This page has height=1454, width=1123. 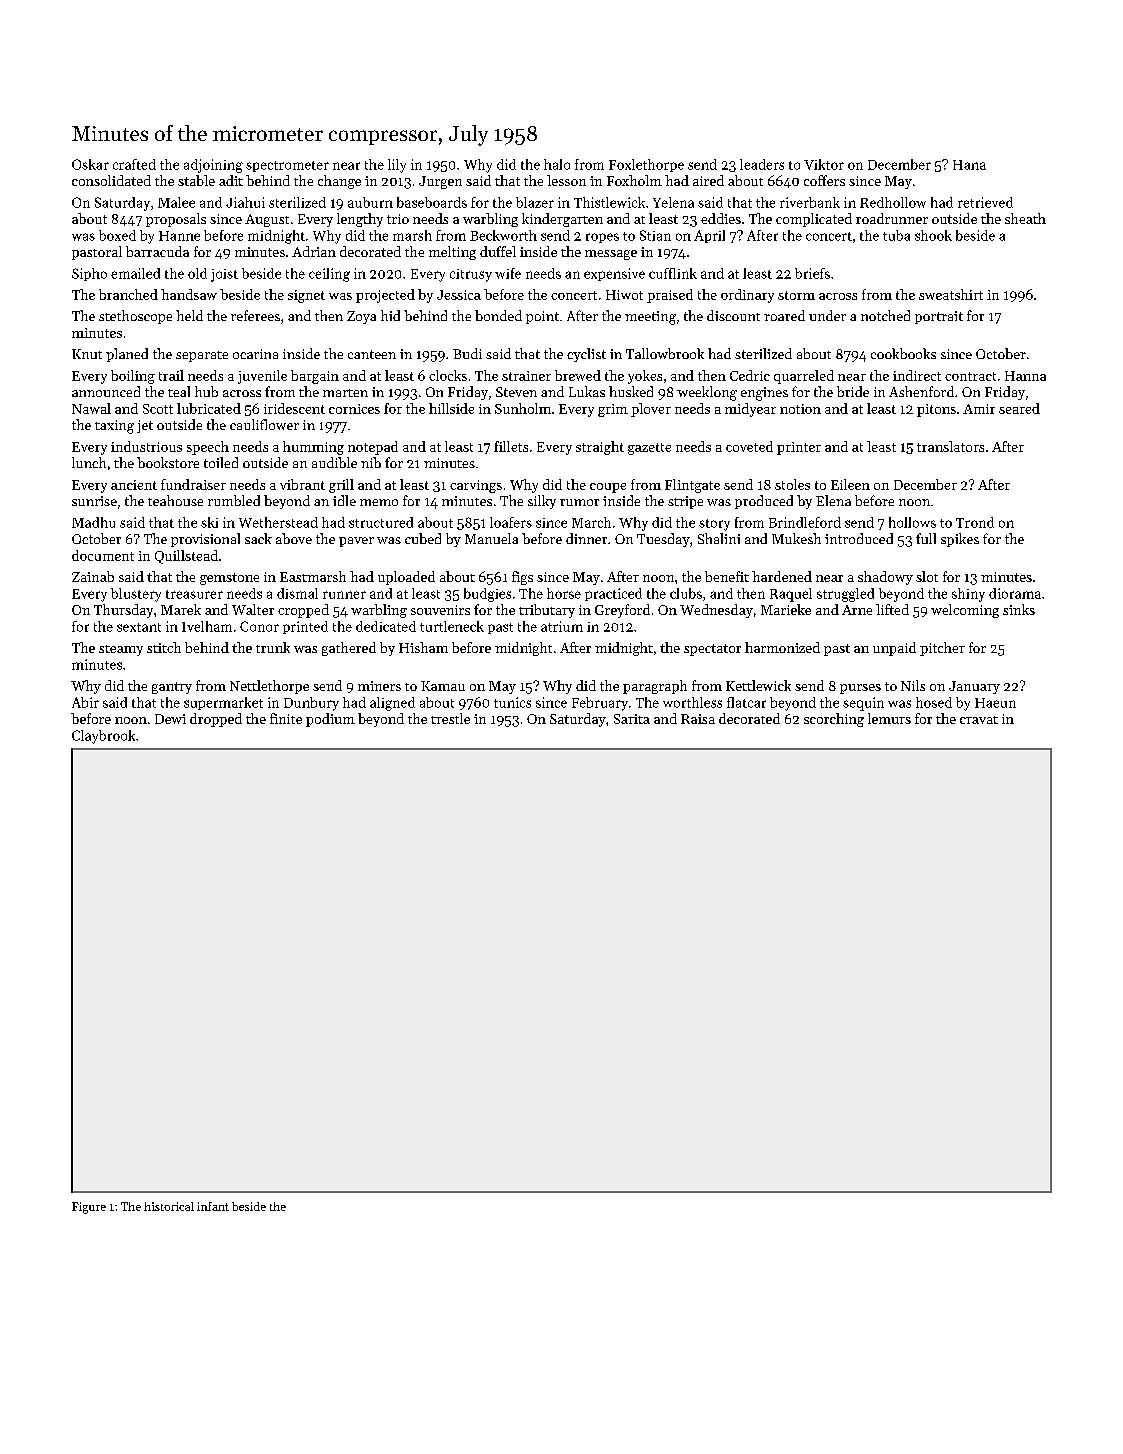 I want to click on complicated, so click(x=814, y=220).
